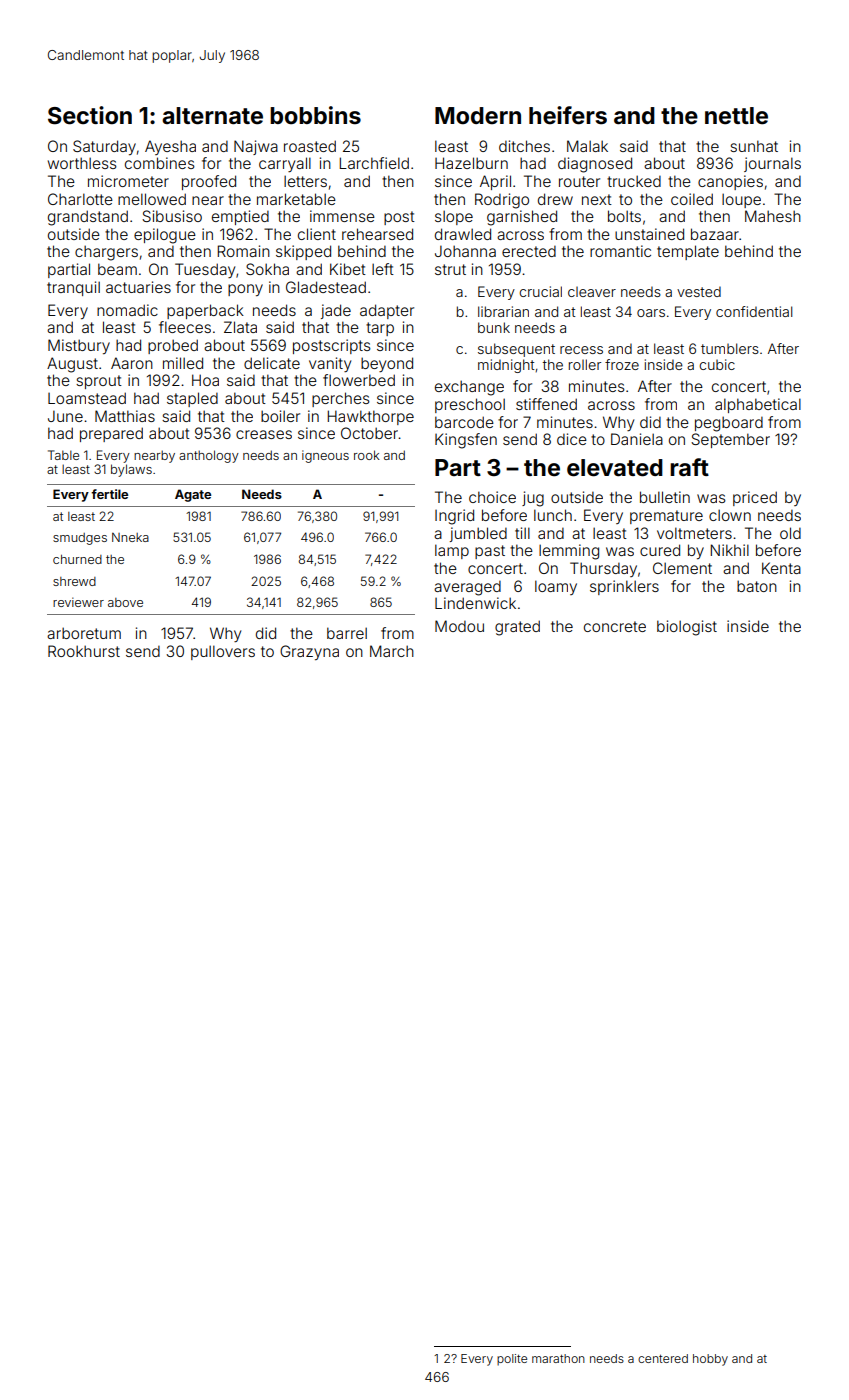 This screenshot has height=1400, width=849. Describe the element at coordinates (309, 652) in the screenshot. I see `Grazyna` at that location.
